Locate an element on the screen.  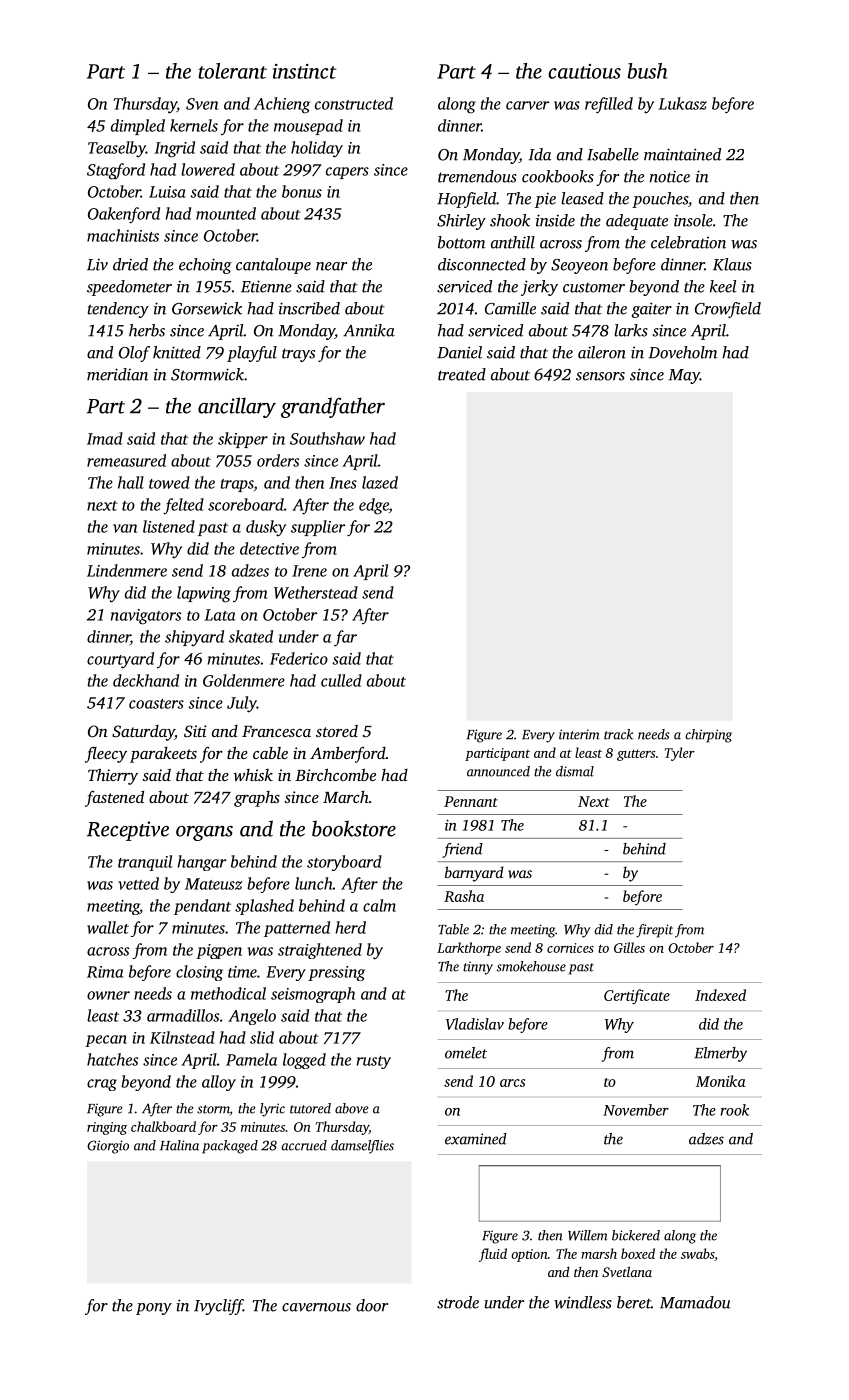
tolerant is located at coordinates (232, 71).
